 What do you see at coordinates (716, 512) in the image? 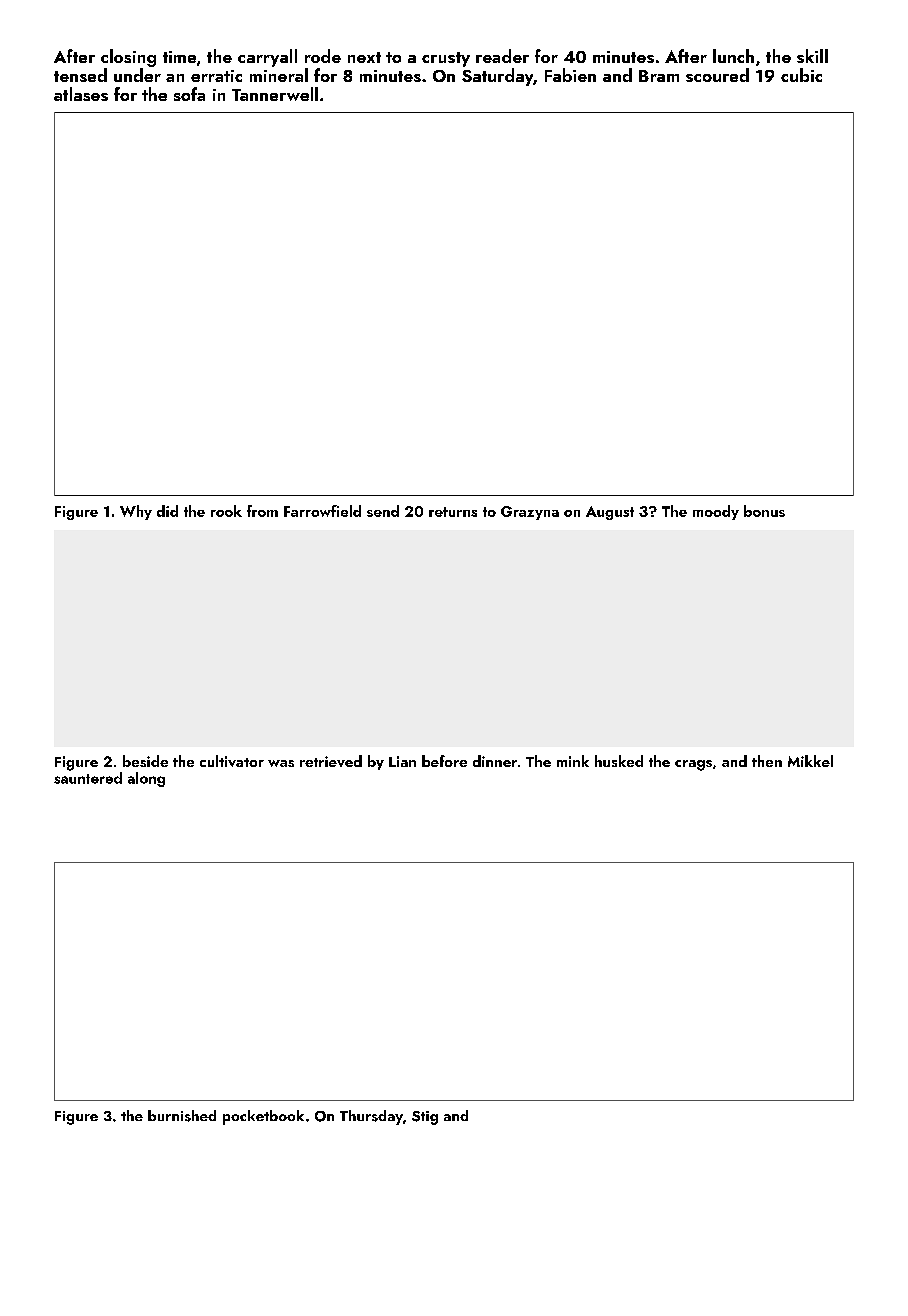
I see `moody` at bounding box center [716, 512].
